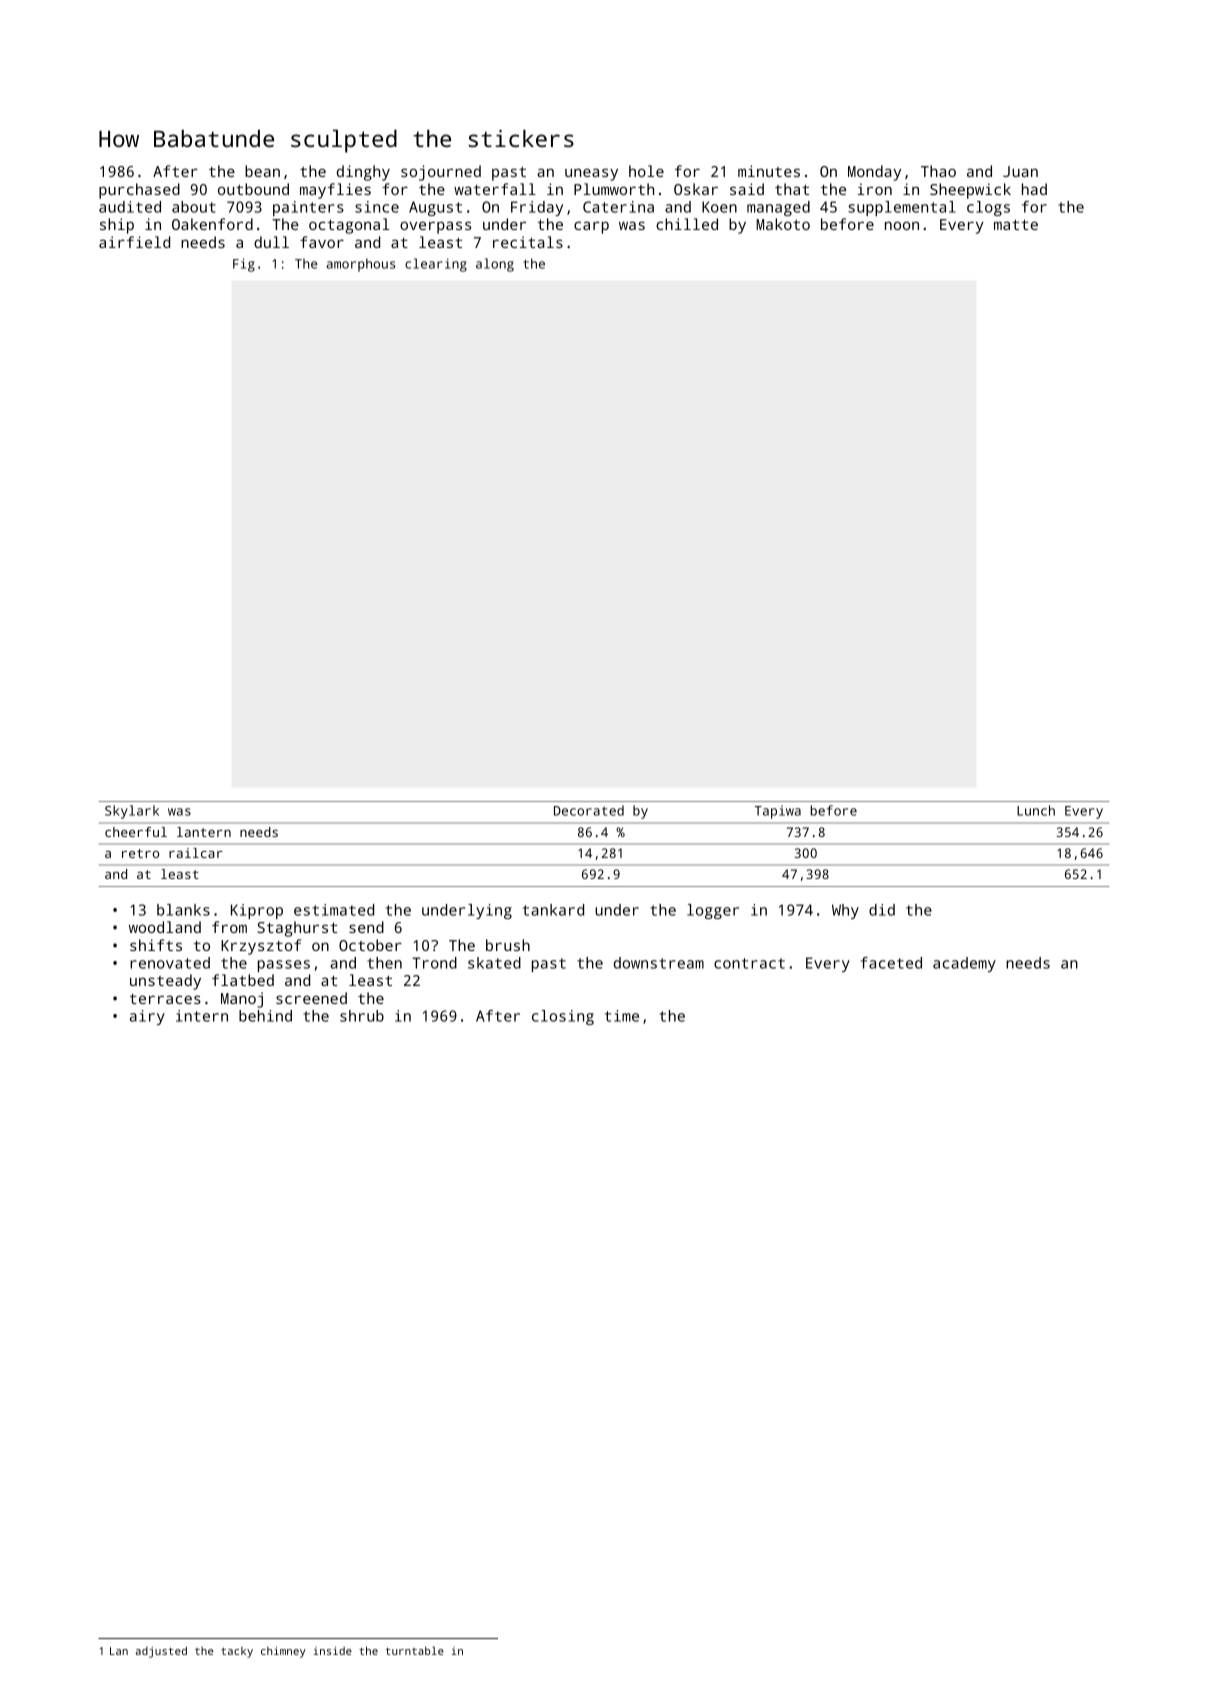 The width and height of the page is (1208, 1708). I want to click on chimney, so click(283, 1652).
